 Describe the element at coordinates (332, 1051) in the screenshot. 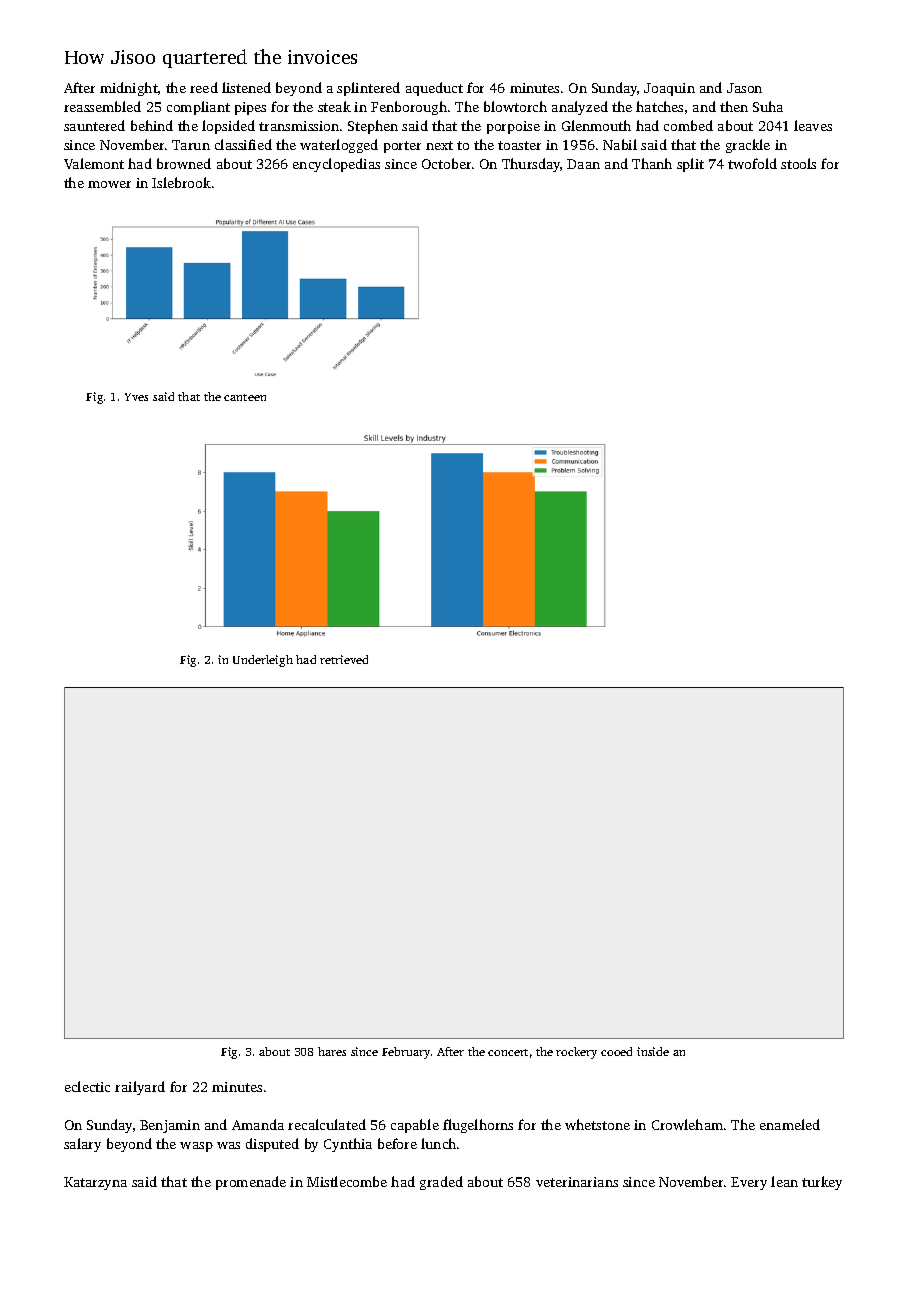

I see `hares` at that location.
